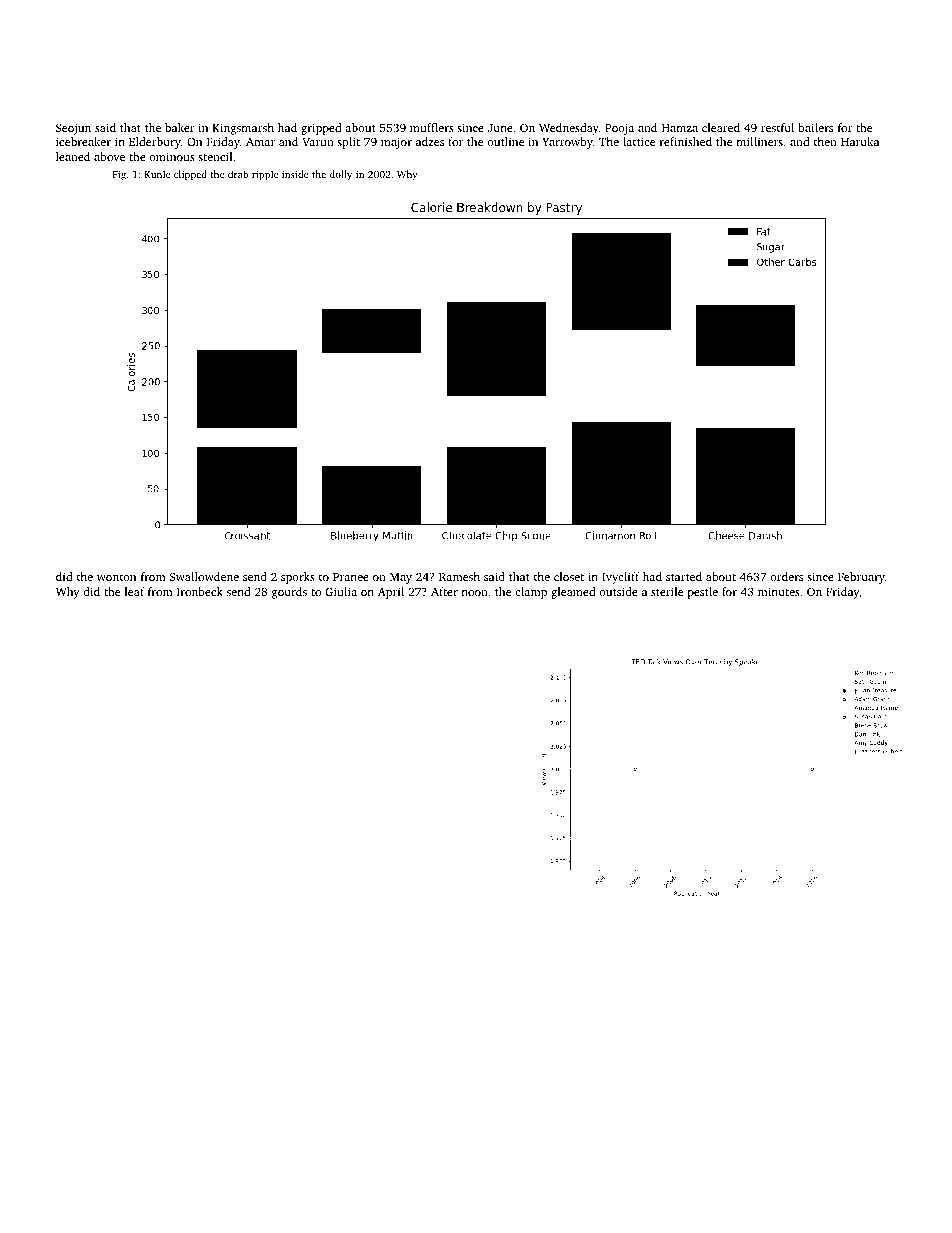 The width and height of the page is (952, 1233). What do you see at coordinates (341, 175) in the page?
I see `dolly` at bounding box center [341, 175].
